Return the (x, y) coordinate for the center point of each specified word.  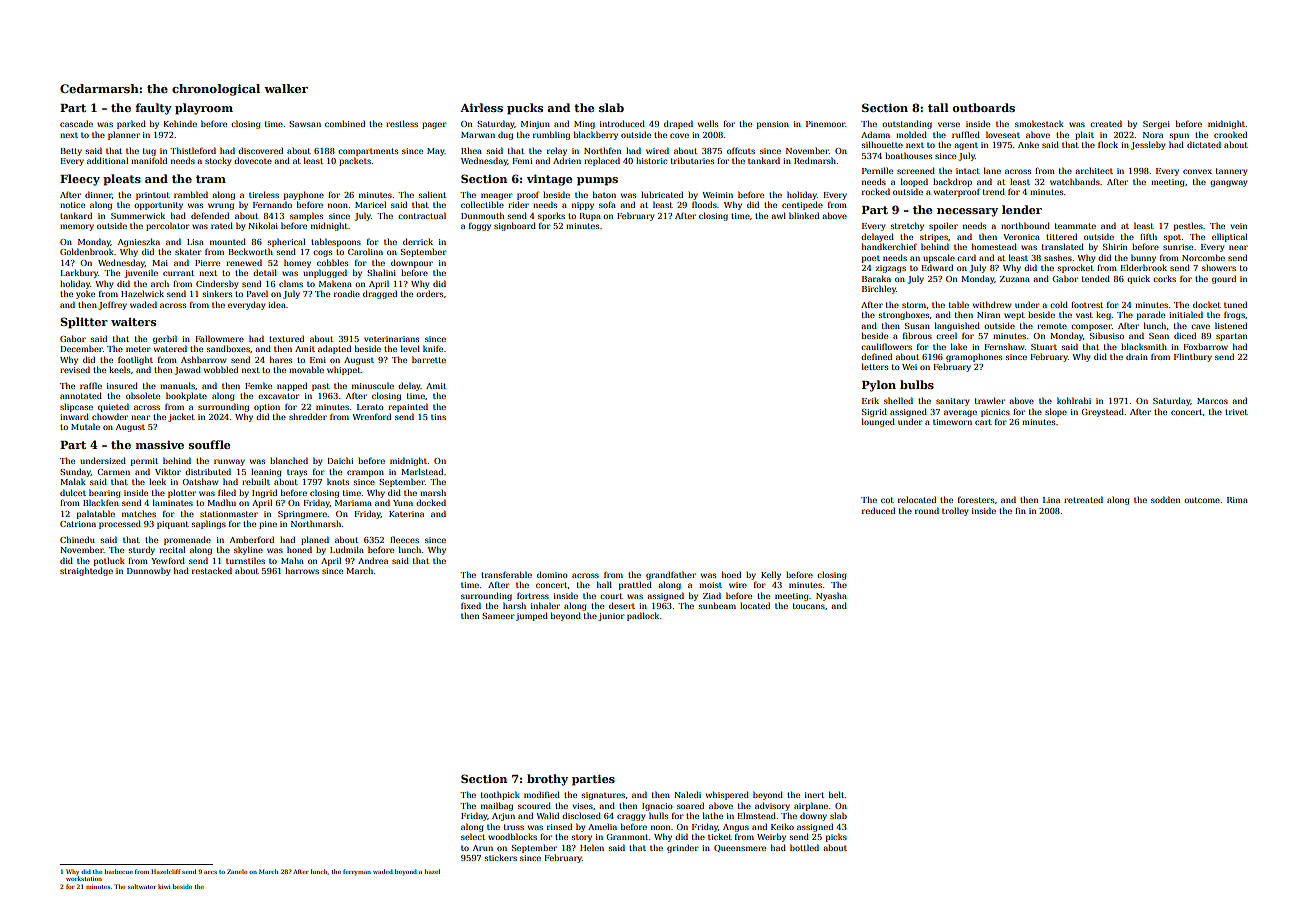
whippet (344, 370)
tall (938, 107)
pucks (525, 109)
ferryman (357, 872)
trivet (1236, 412)
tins (438, 417)
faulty (153, 109)
